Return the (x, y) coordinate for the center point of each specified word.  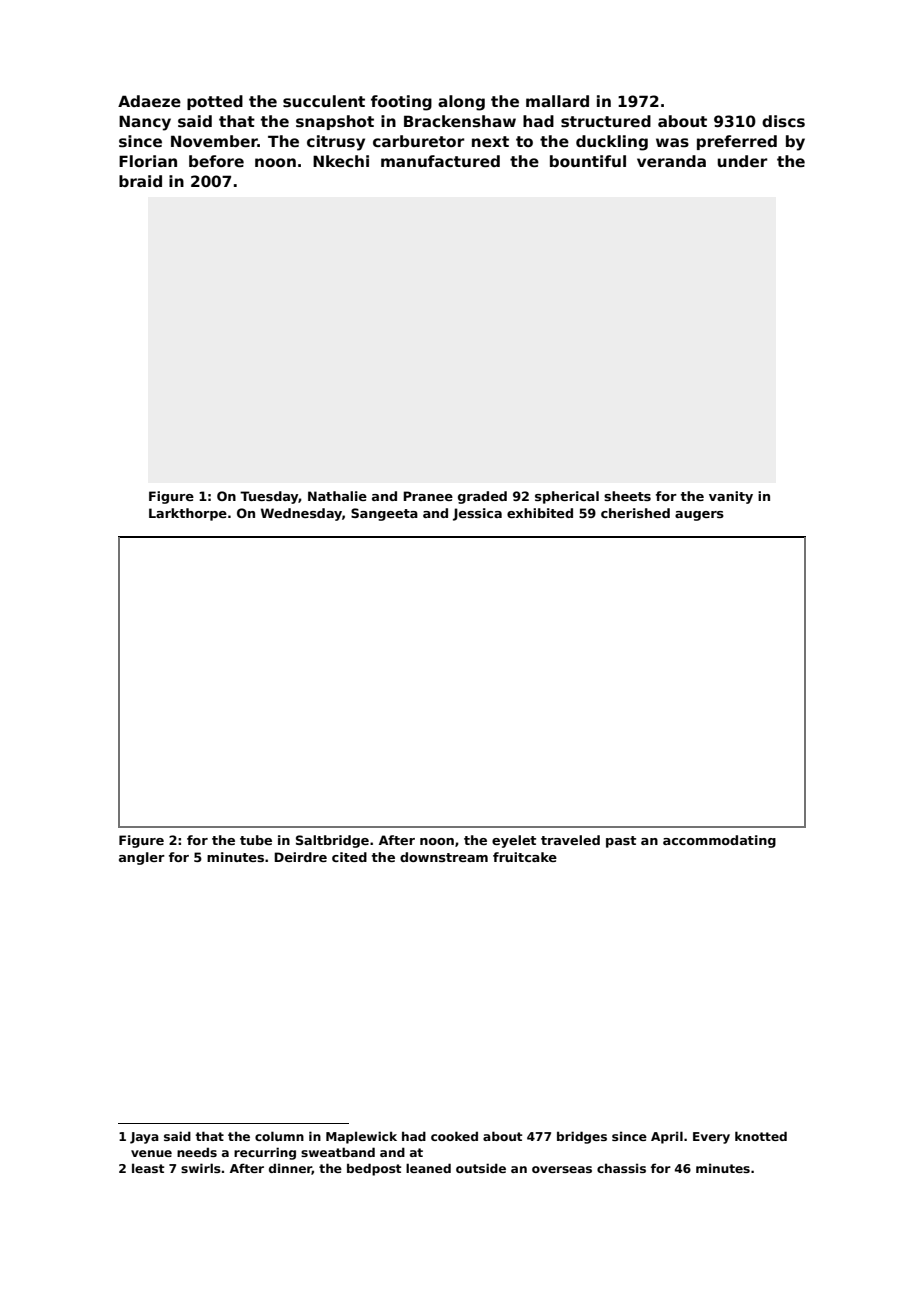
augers (699, 516)
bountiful (588, 161)
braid (140, 181)
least (148, 1168)
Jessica (477, 514)
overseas (562, 1169)
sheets (627, 496)
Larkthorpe (188, 514)
